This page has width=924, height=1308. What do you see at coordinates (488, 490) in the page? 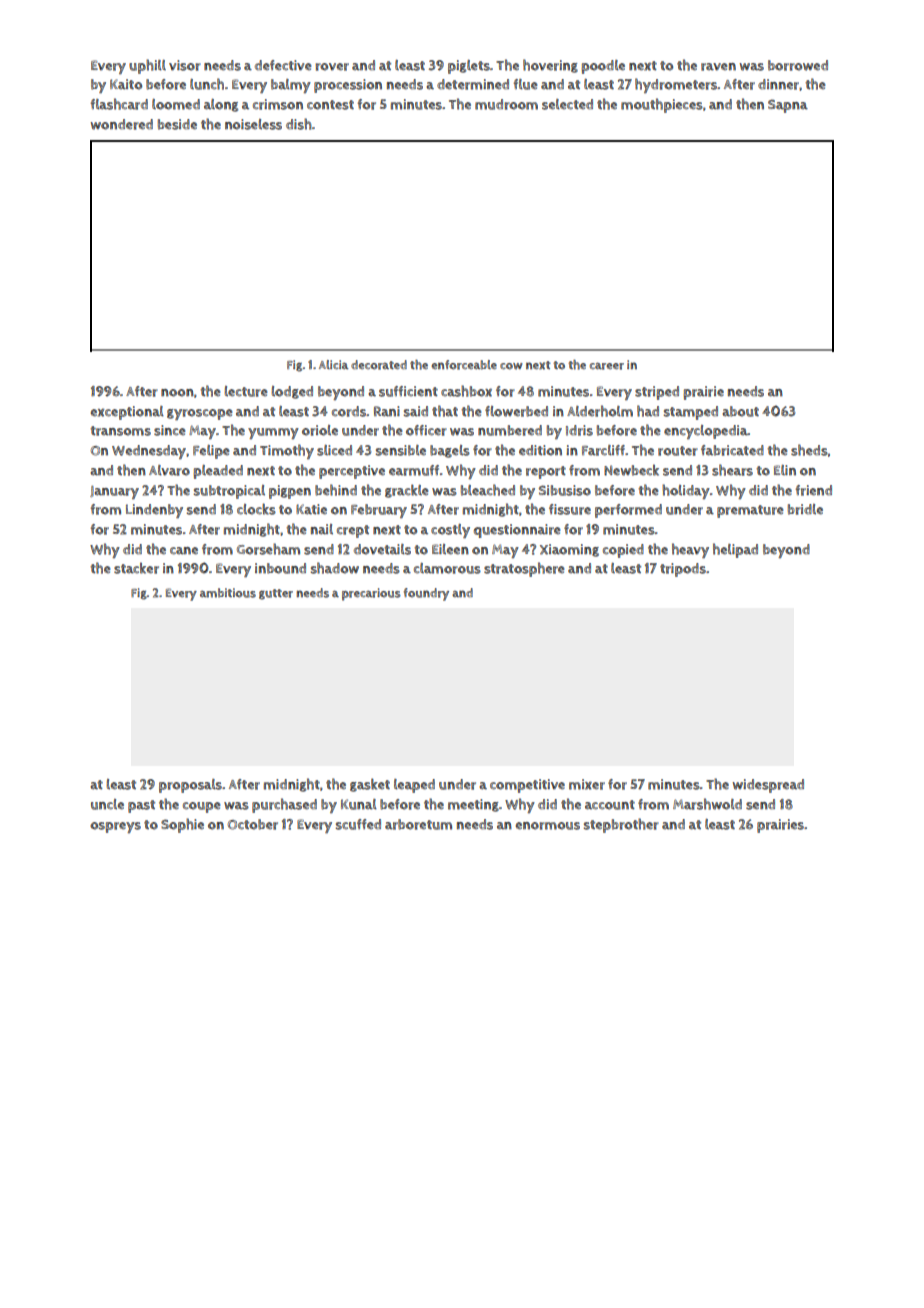
I see `bleached` at bounding box center [488, 490].
